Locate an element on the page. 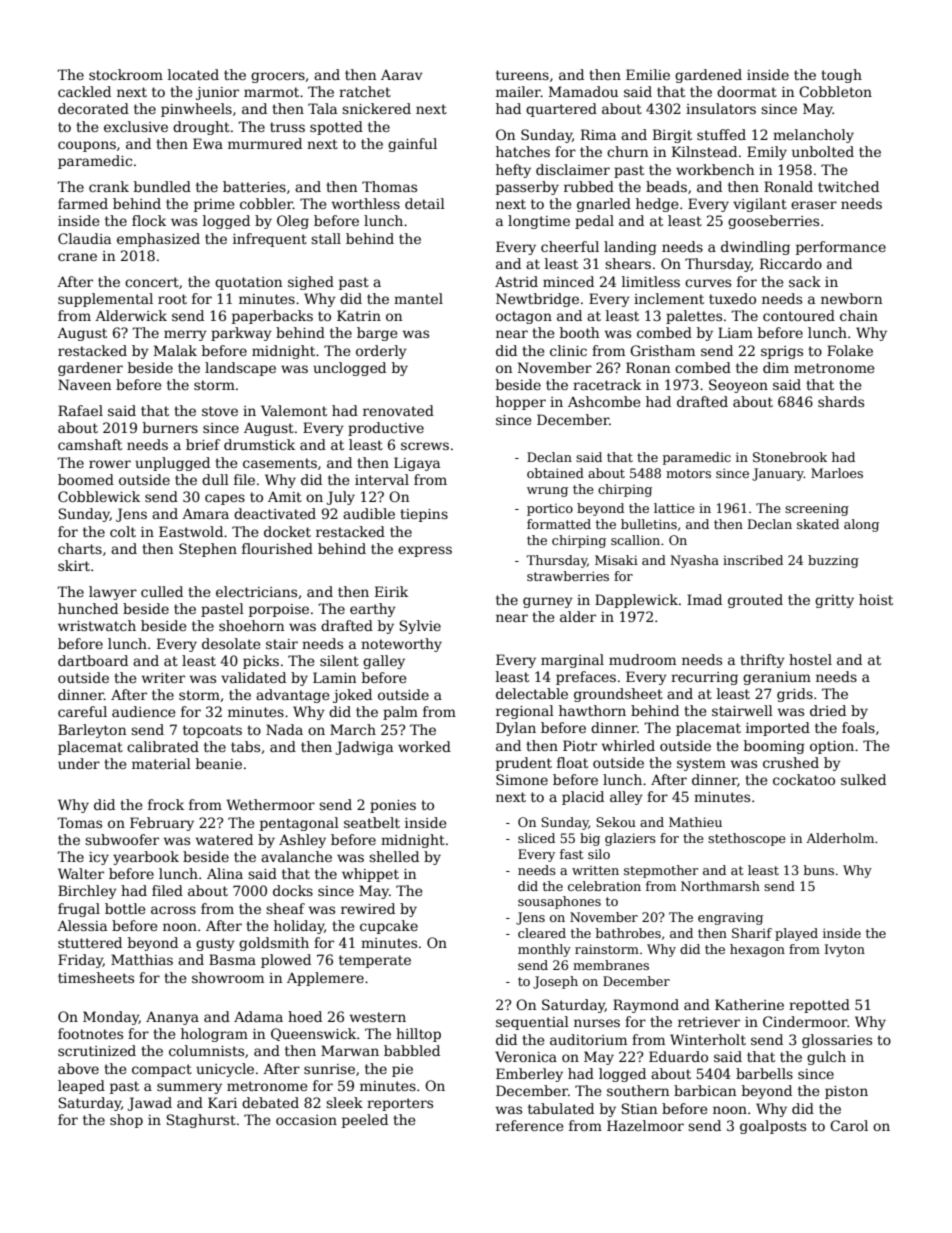 The image size is (952, 1233). March is located at coordinates (353, 729).
